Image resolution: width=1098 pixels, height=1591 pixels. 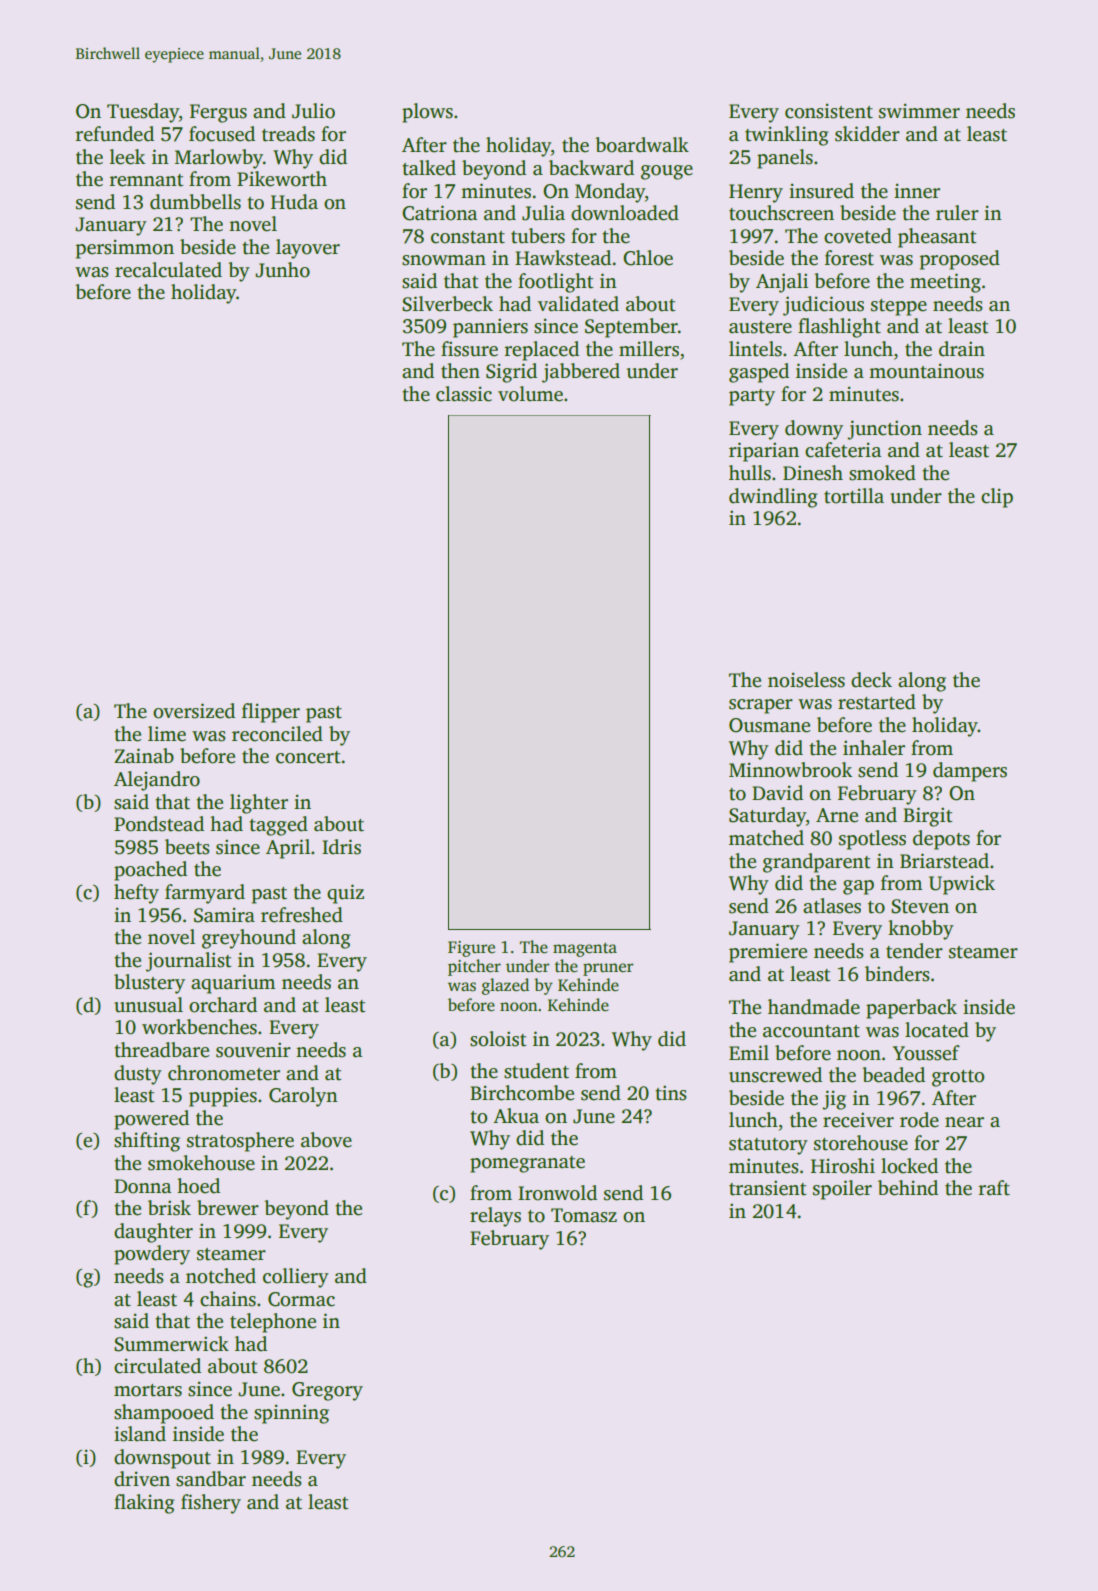 What do you see at coordinates (194, 711) in the screenshot?
I see `oversized` at bounding box center [194, 711].
